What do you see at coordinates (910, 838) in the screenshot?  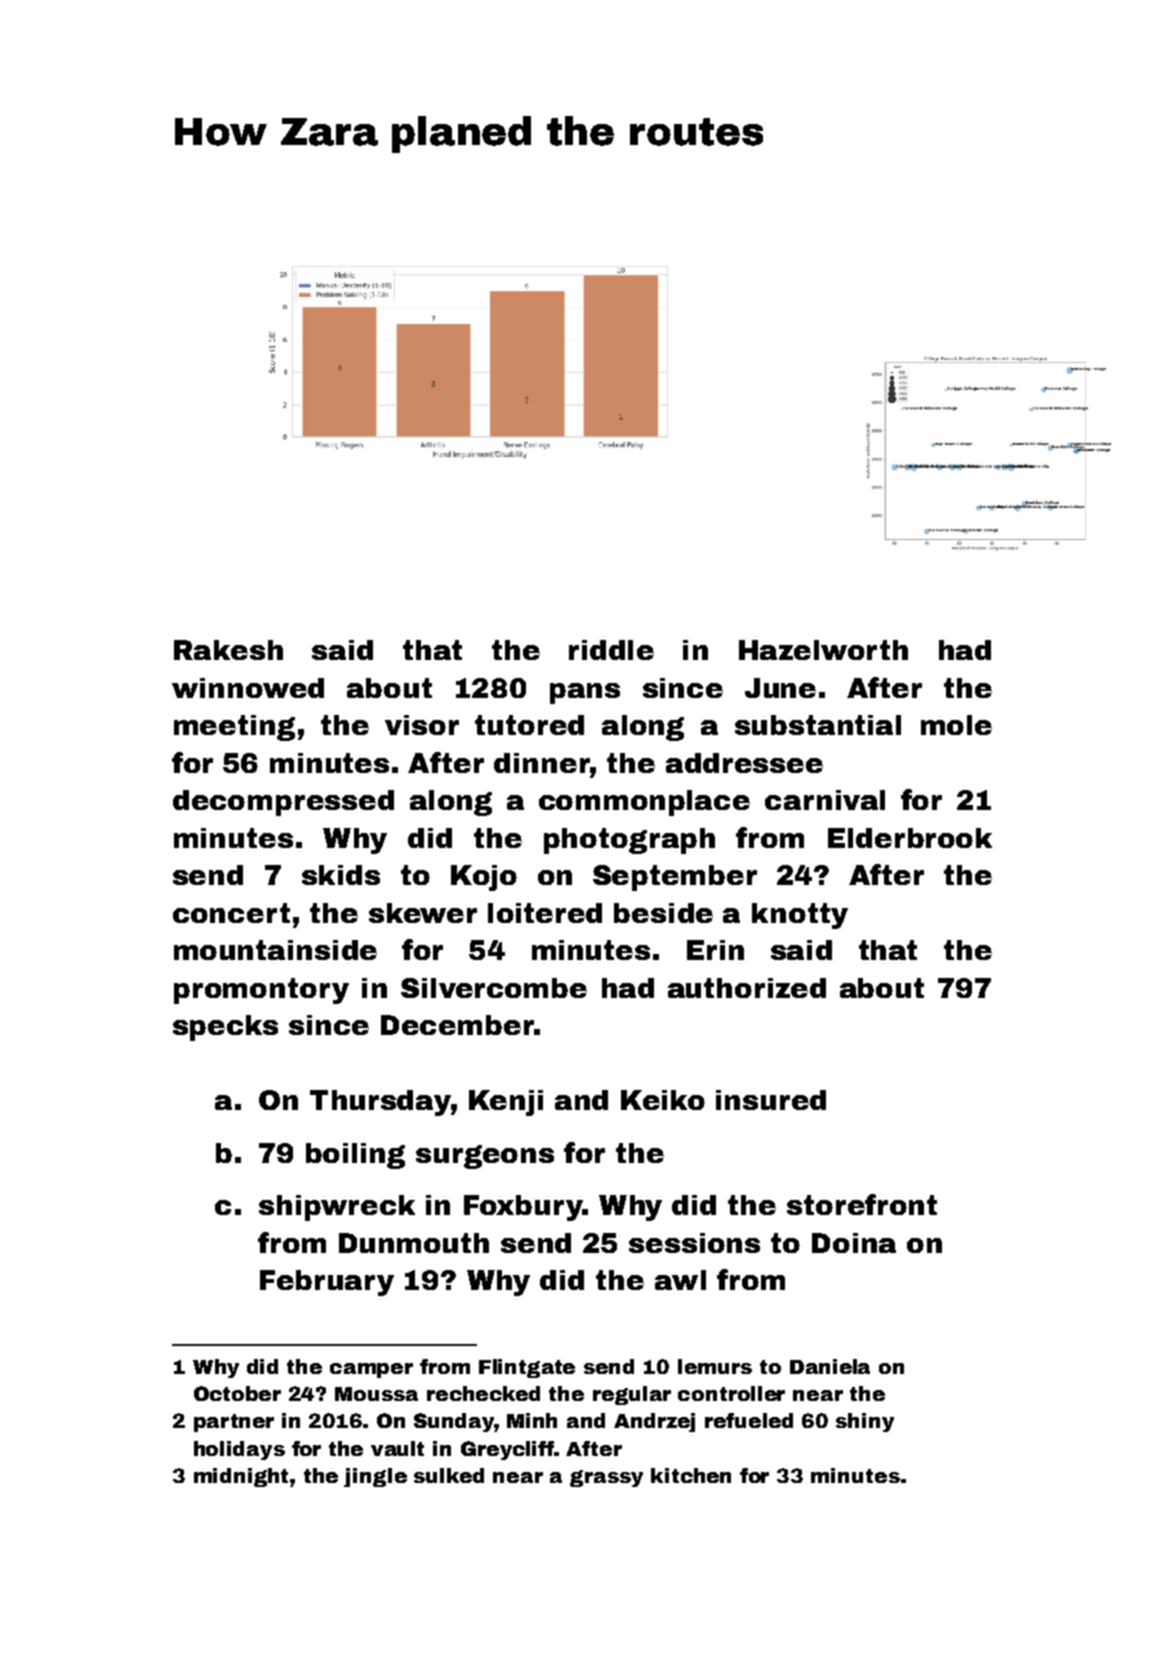 I see `Elderbrook` at bounding box center [910, 838].
